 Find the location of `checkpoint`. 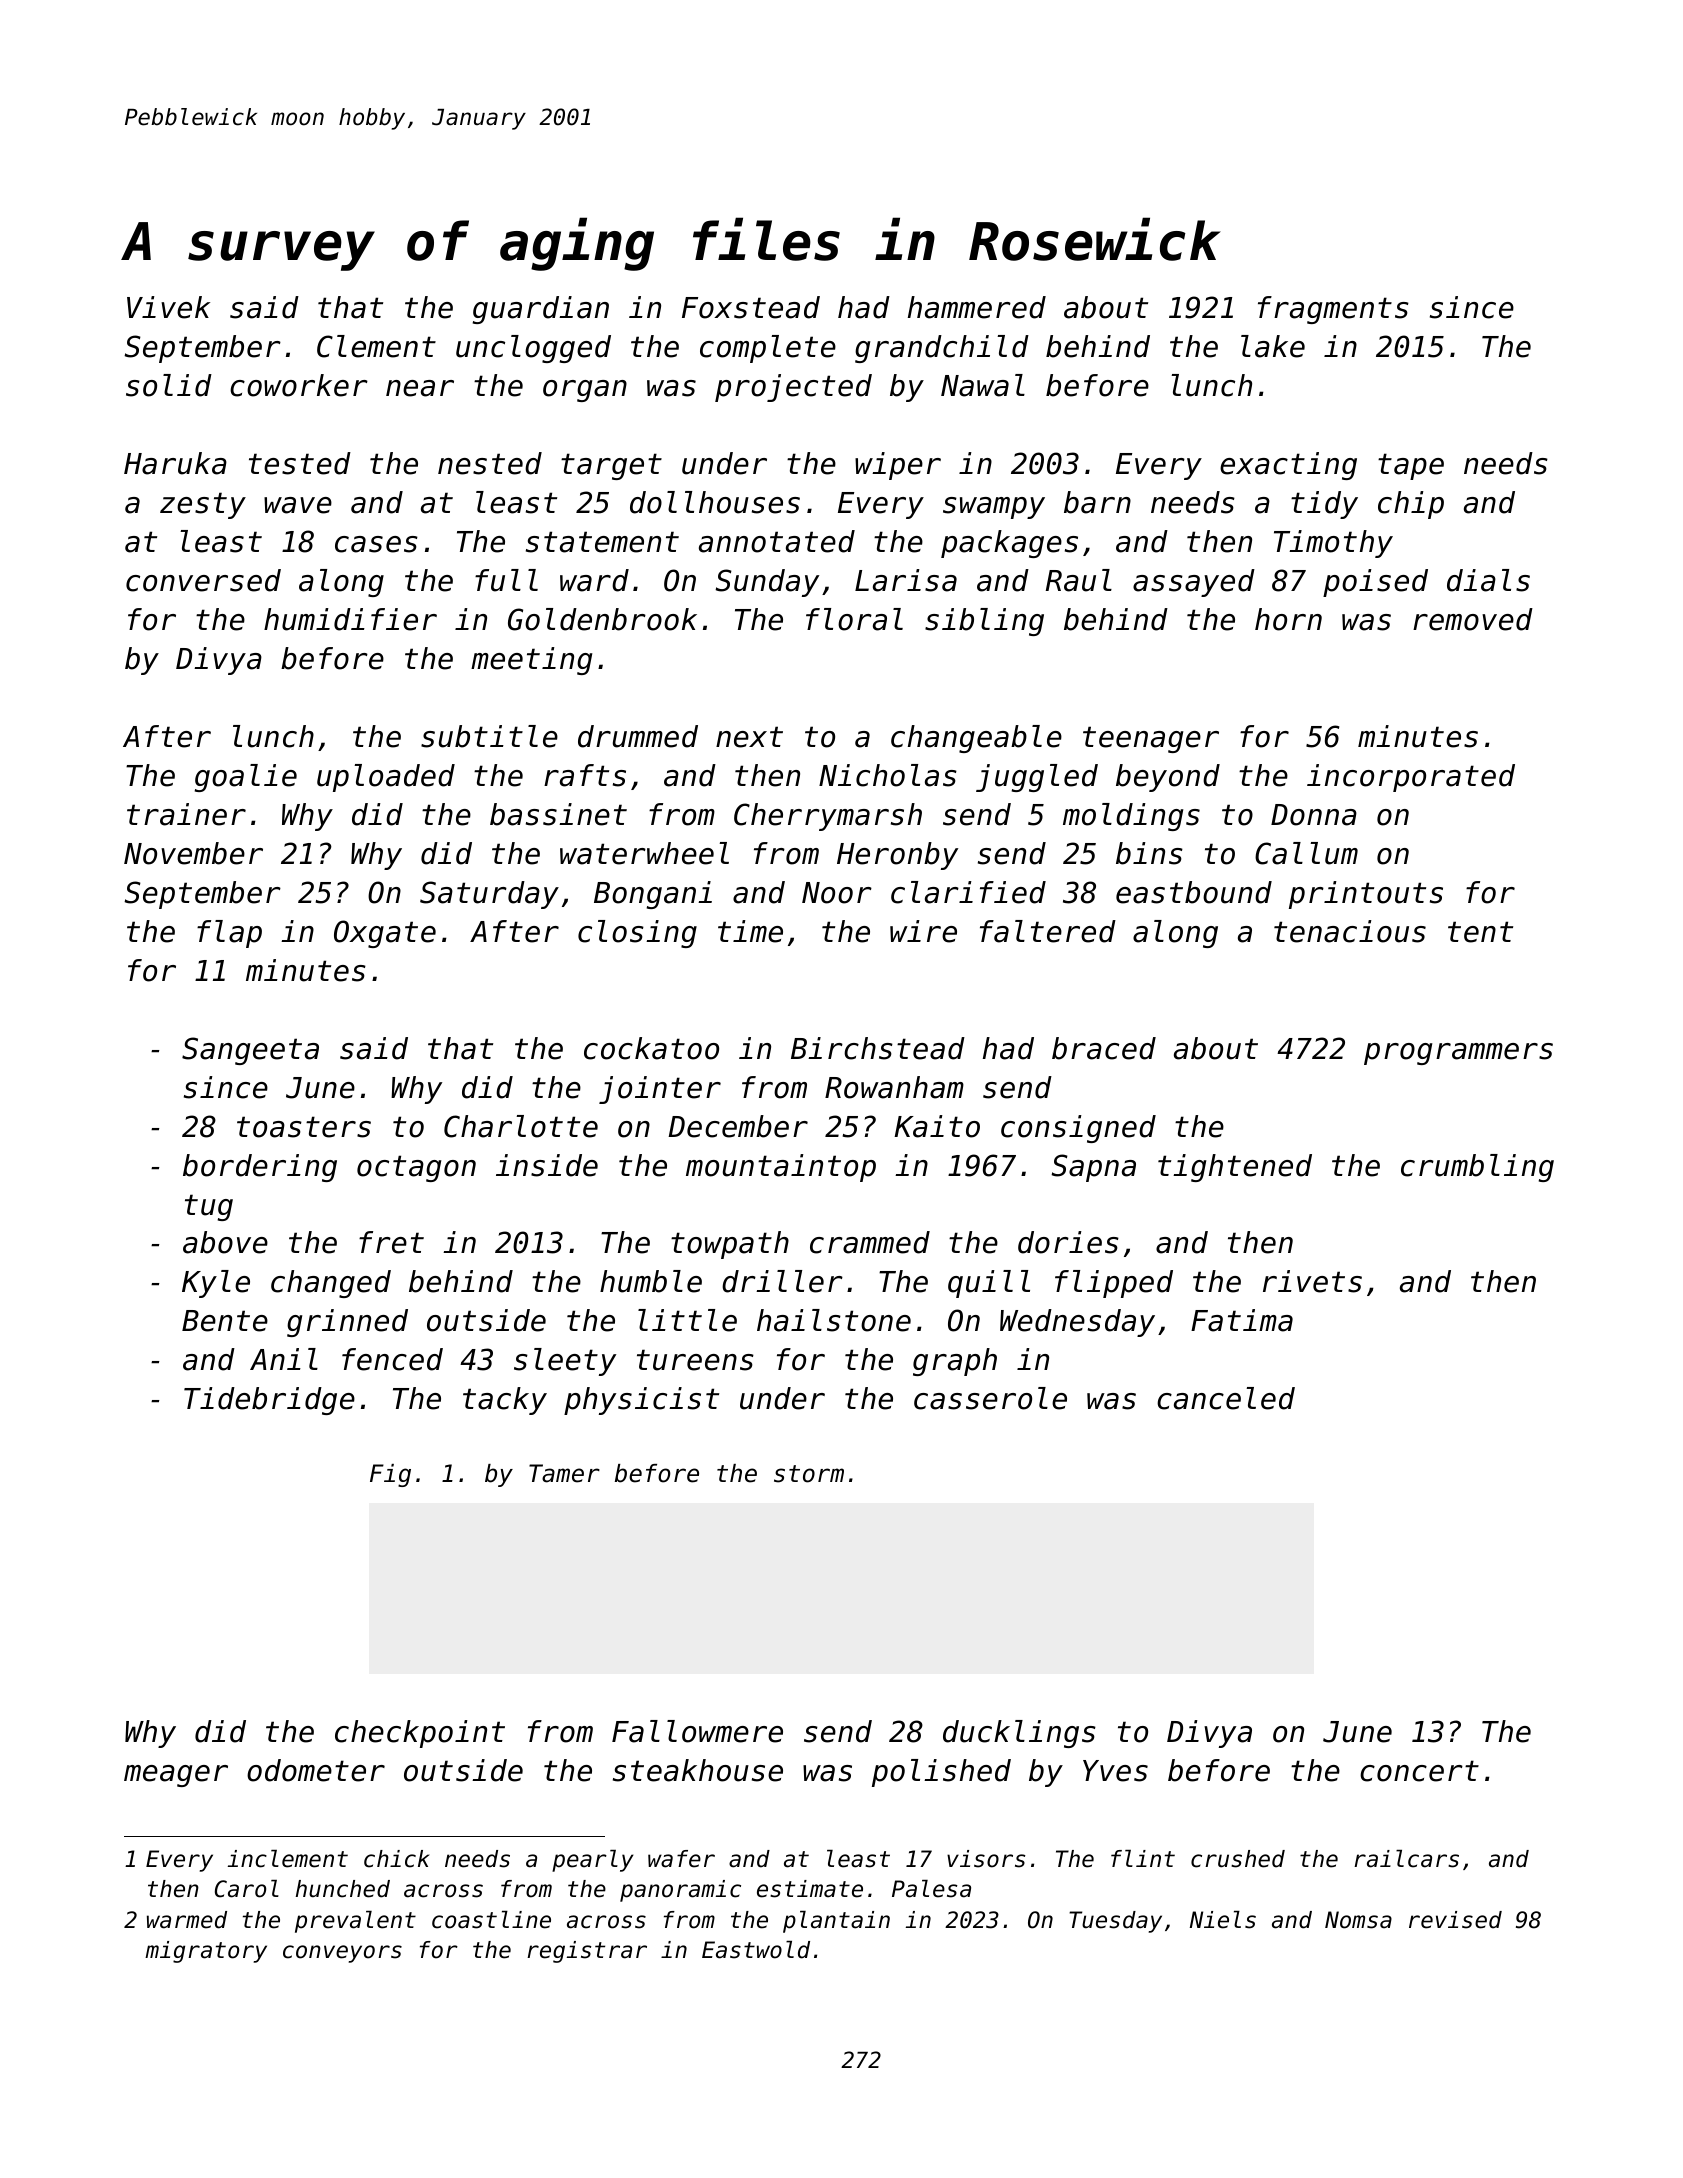

checkpoint is located at coordinates (420, 1734).
